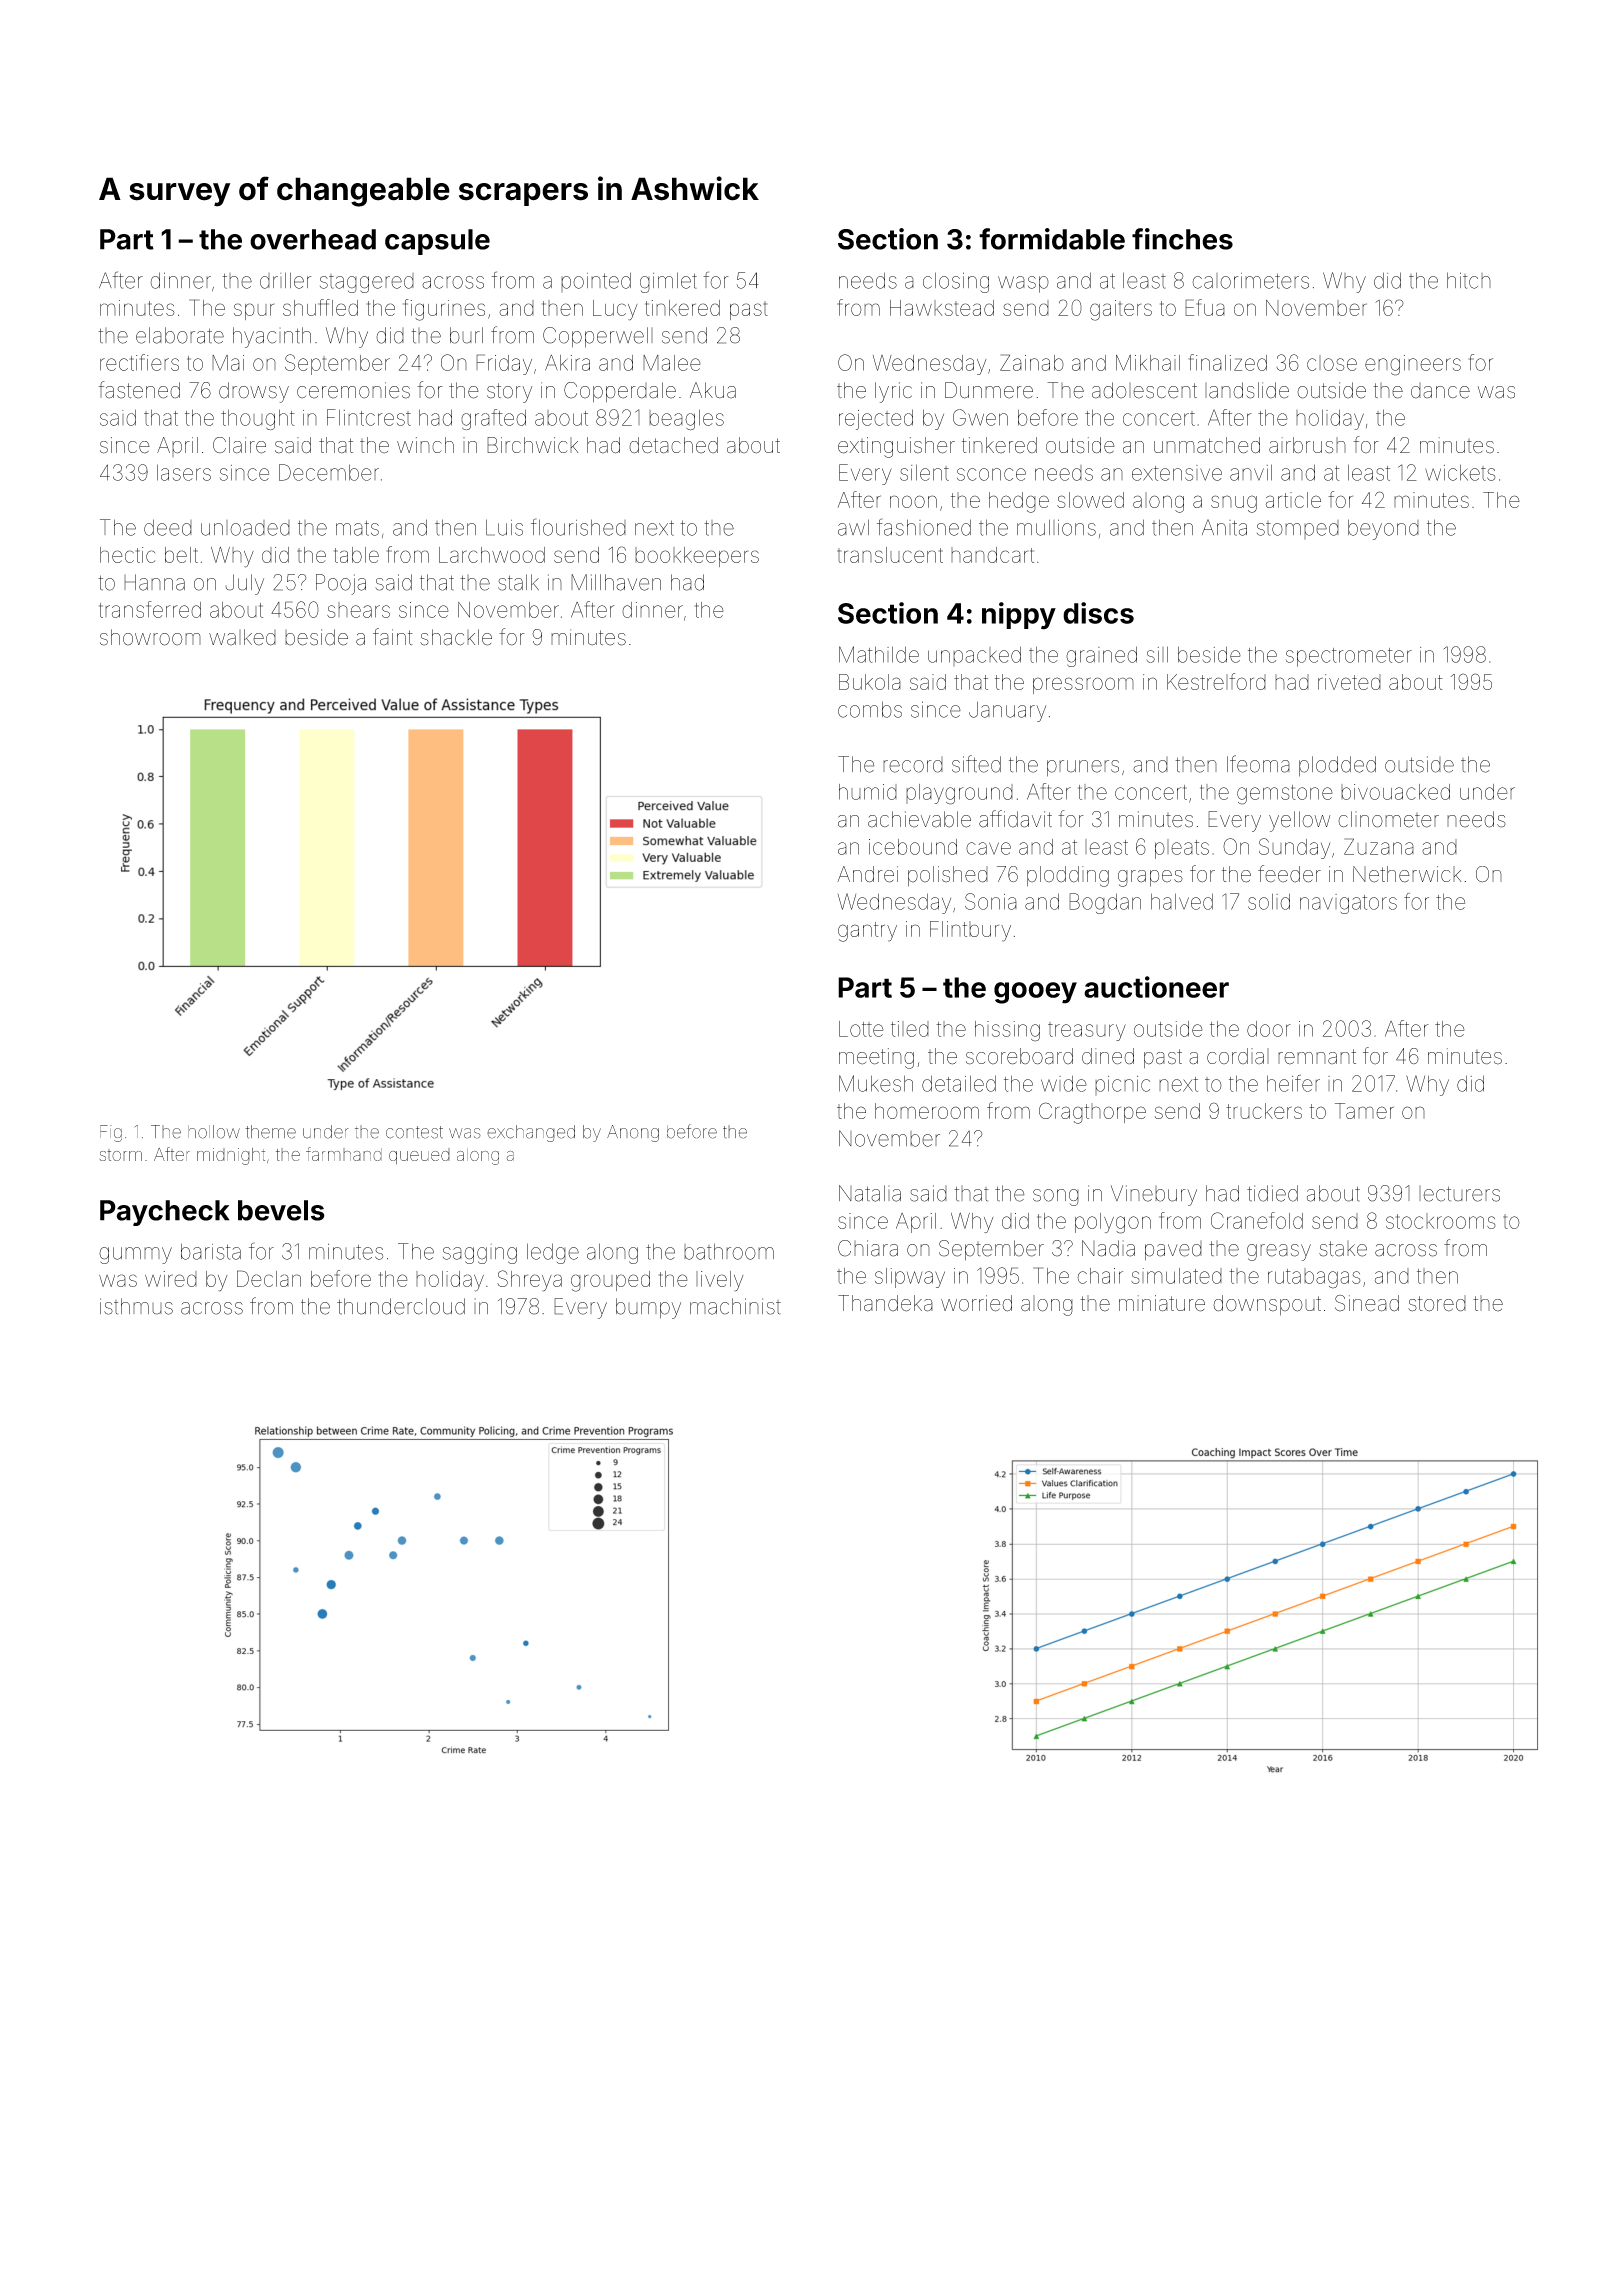  I want to click on Tamer, so click(1364, 1111).
